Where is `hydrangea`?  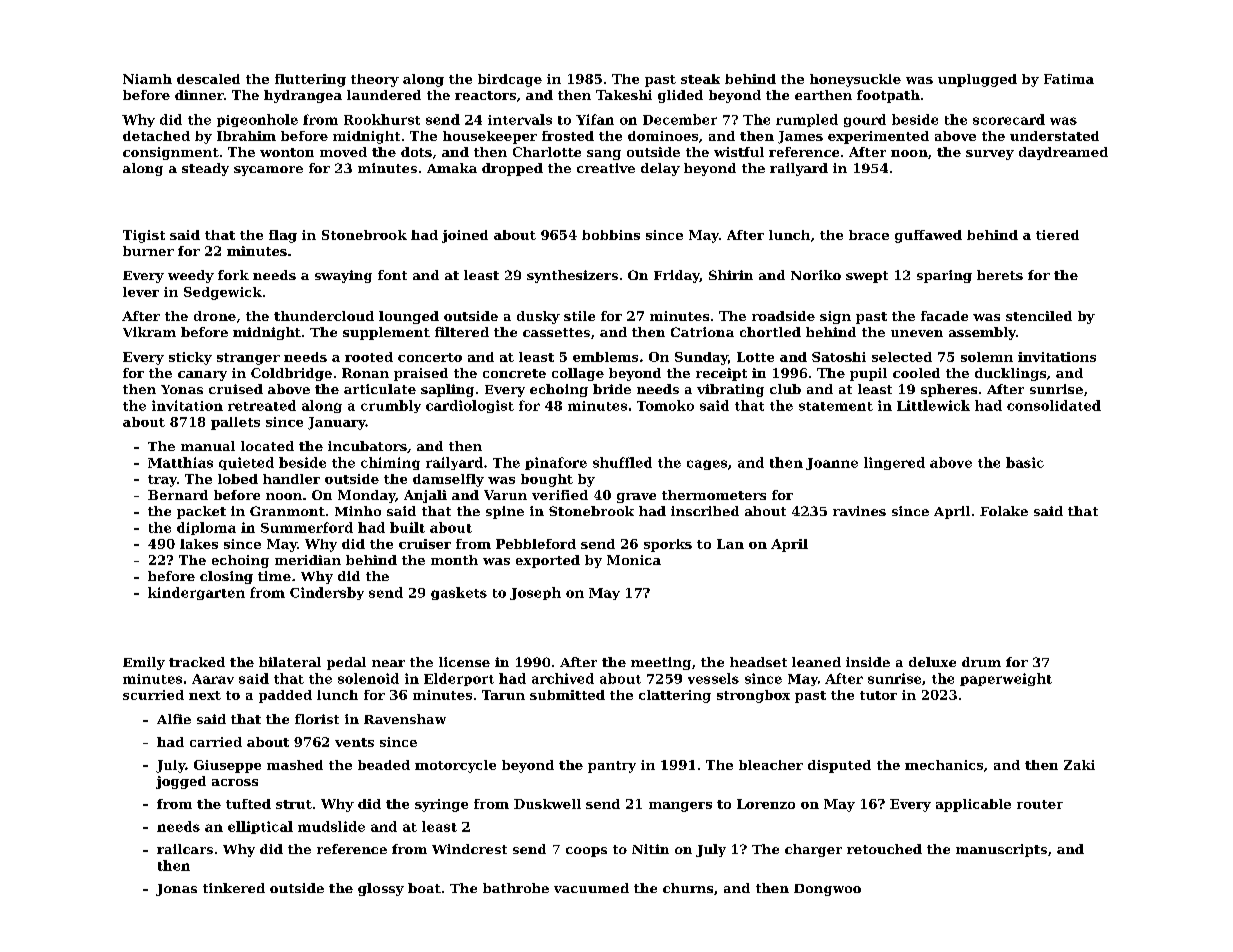 hydrangea is located at coordinates (303, 96).
